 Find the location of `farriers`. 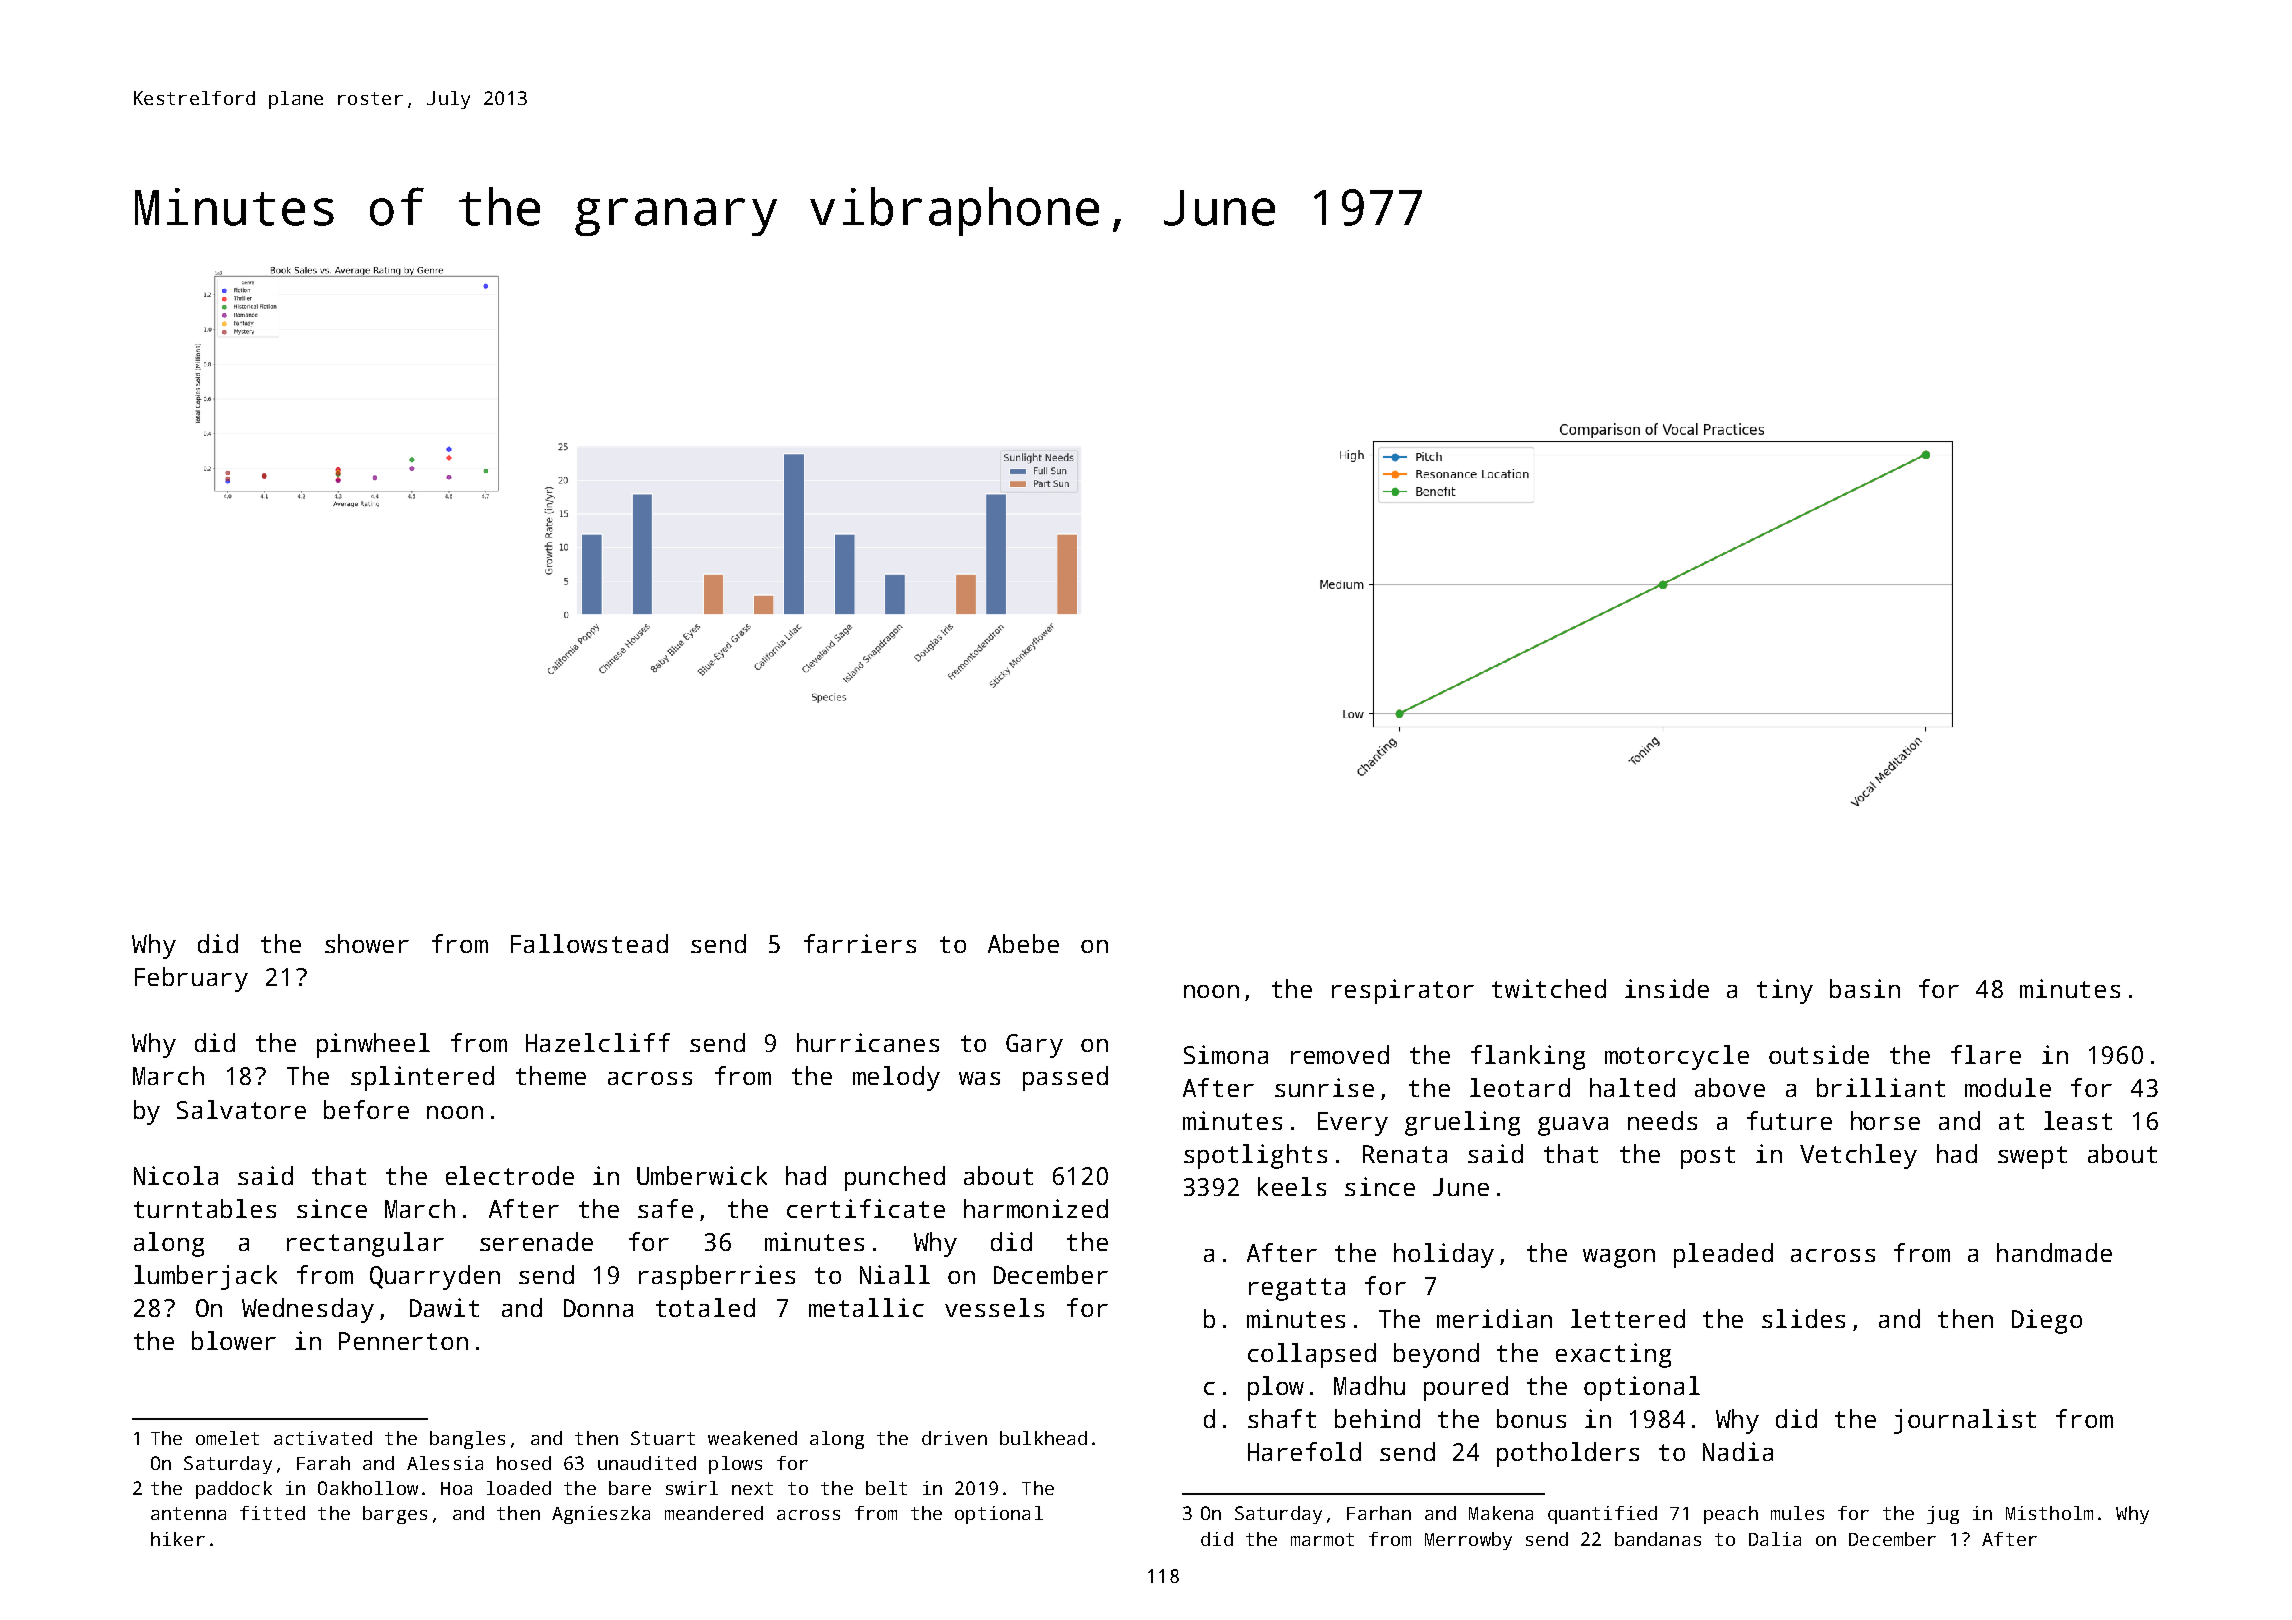

farriers is located at coordinates (860, 943).
